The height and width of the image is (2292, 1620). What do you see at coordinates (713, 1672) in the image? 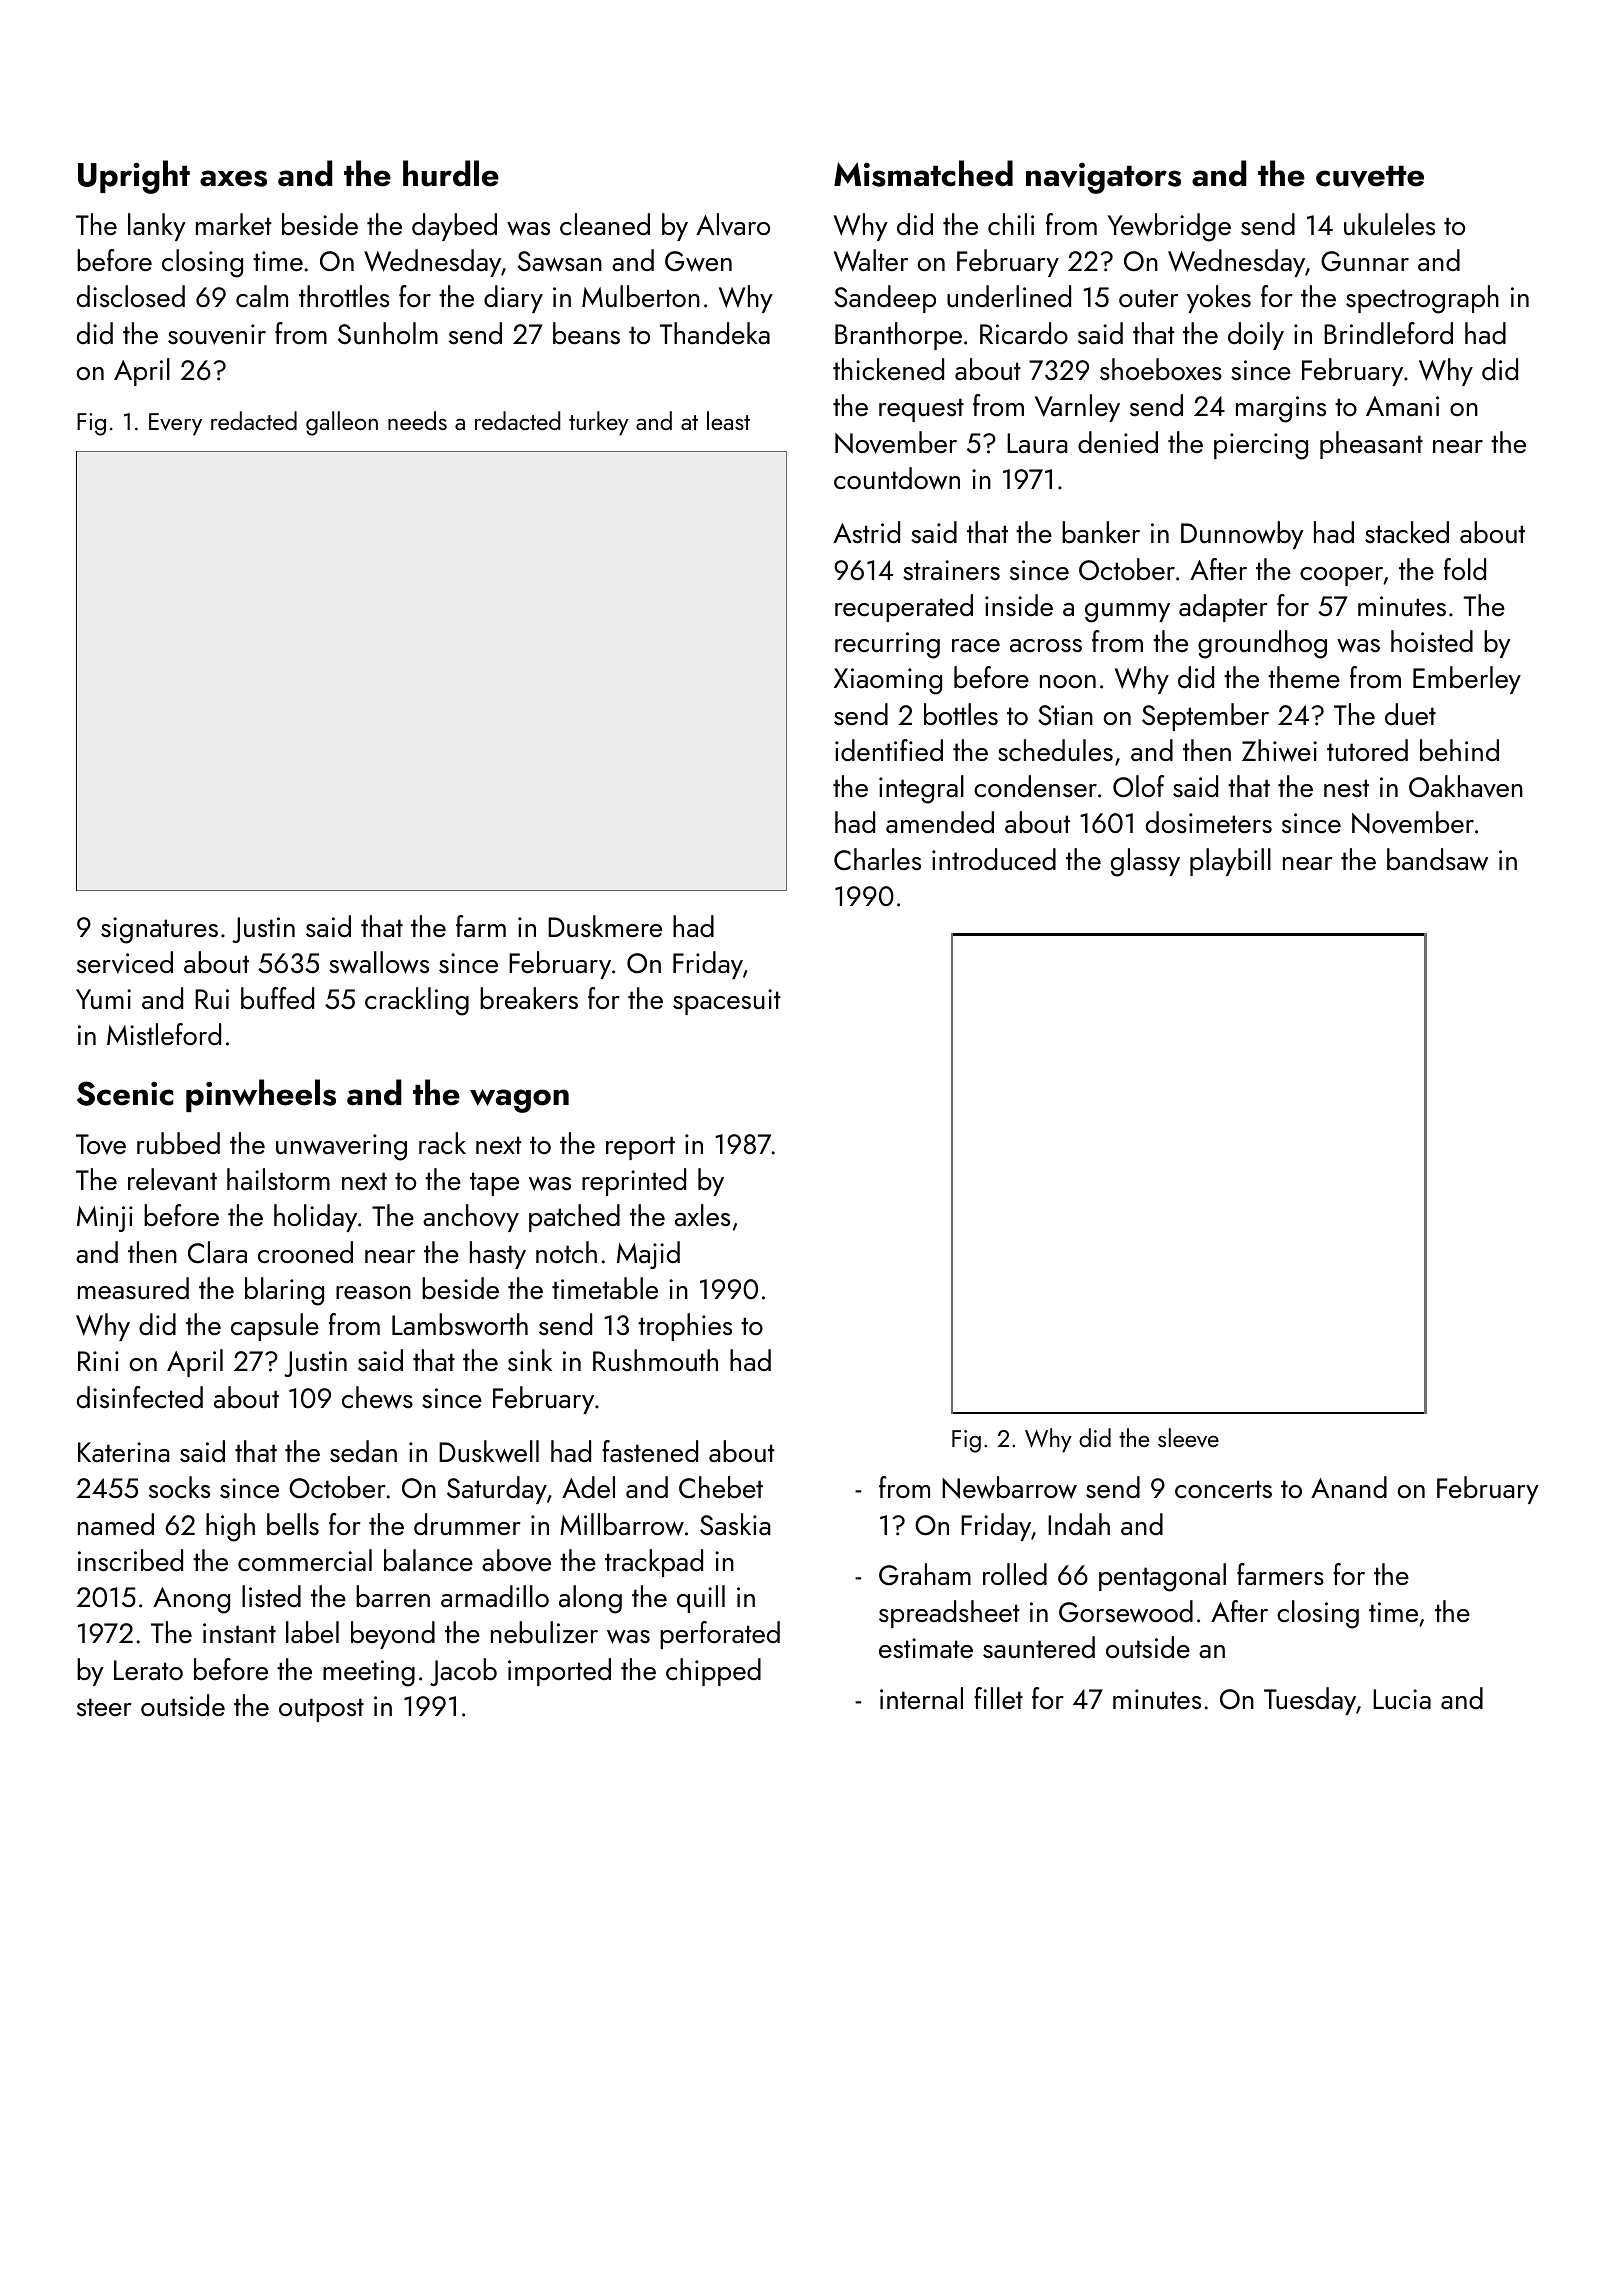
I see `chipped` at bounding box center [713, 1672].
